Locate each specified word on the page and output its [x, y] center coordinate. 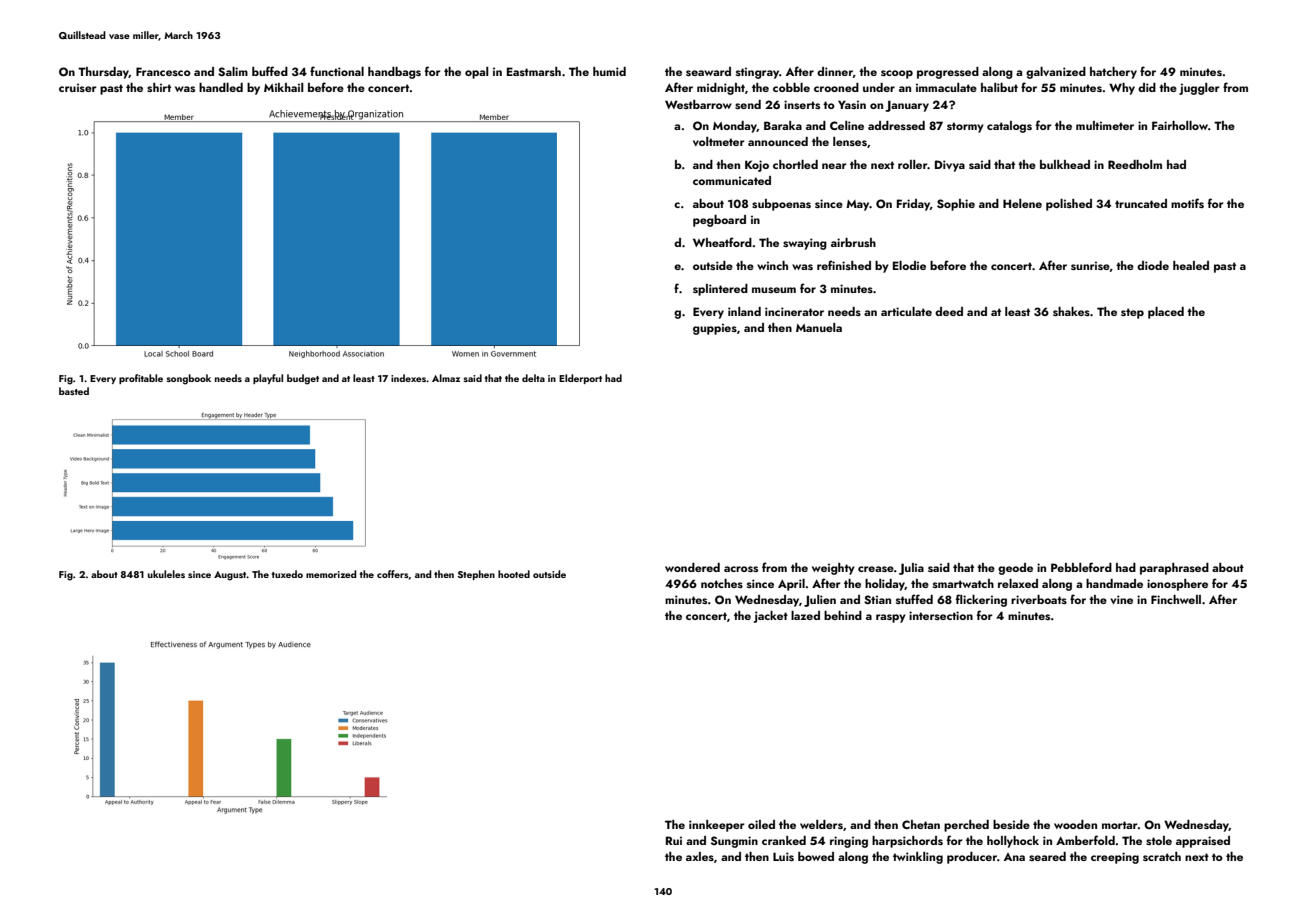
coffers [393, 574]
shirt [159, 87]
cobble [791, 87]
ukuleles [166, 574]
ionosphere [1177, 585]
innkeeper [717, 826]
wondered [692, 567]
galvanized [1056, 73]
